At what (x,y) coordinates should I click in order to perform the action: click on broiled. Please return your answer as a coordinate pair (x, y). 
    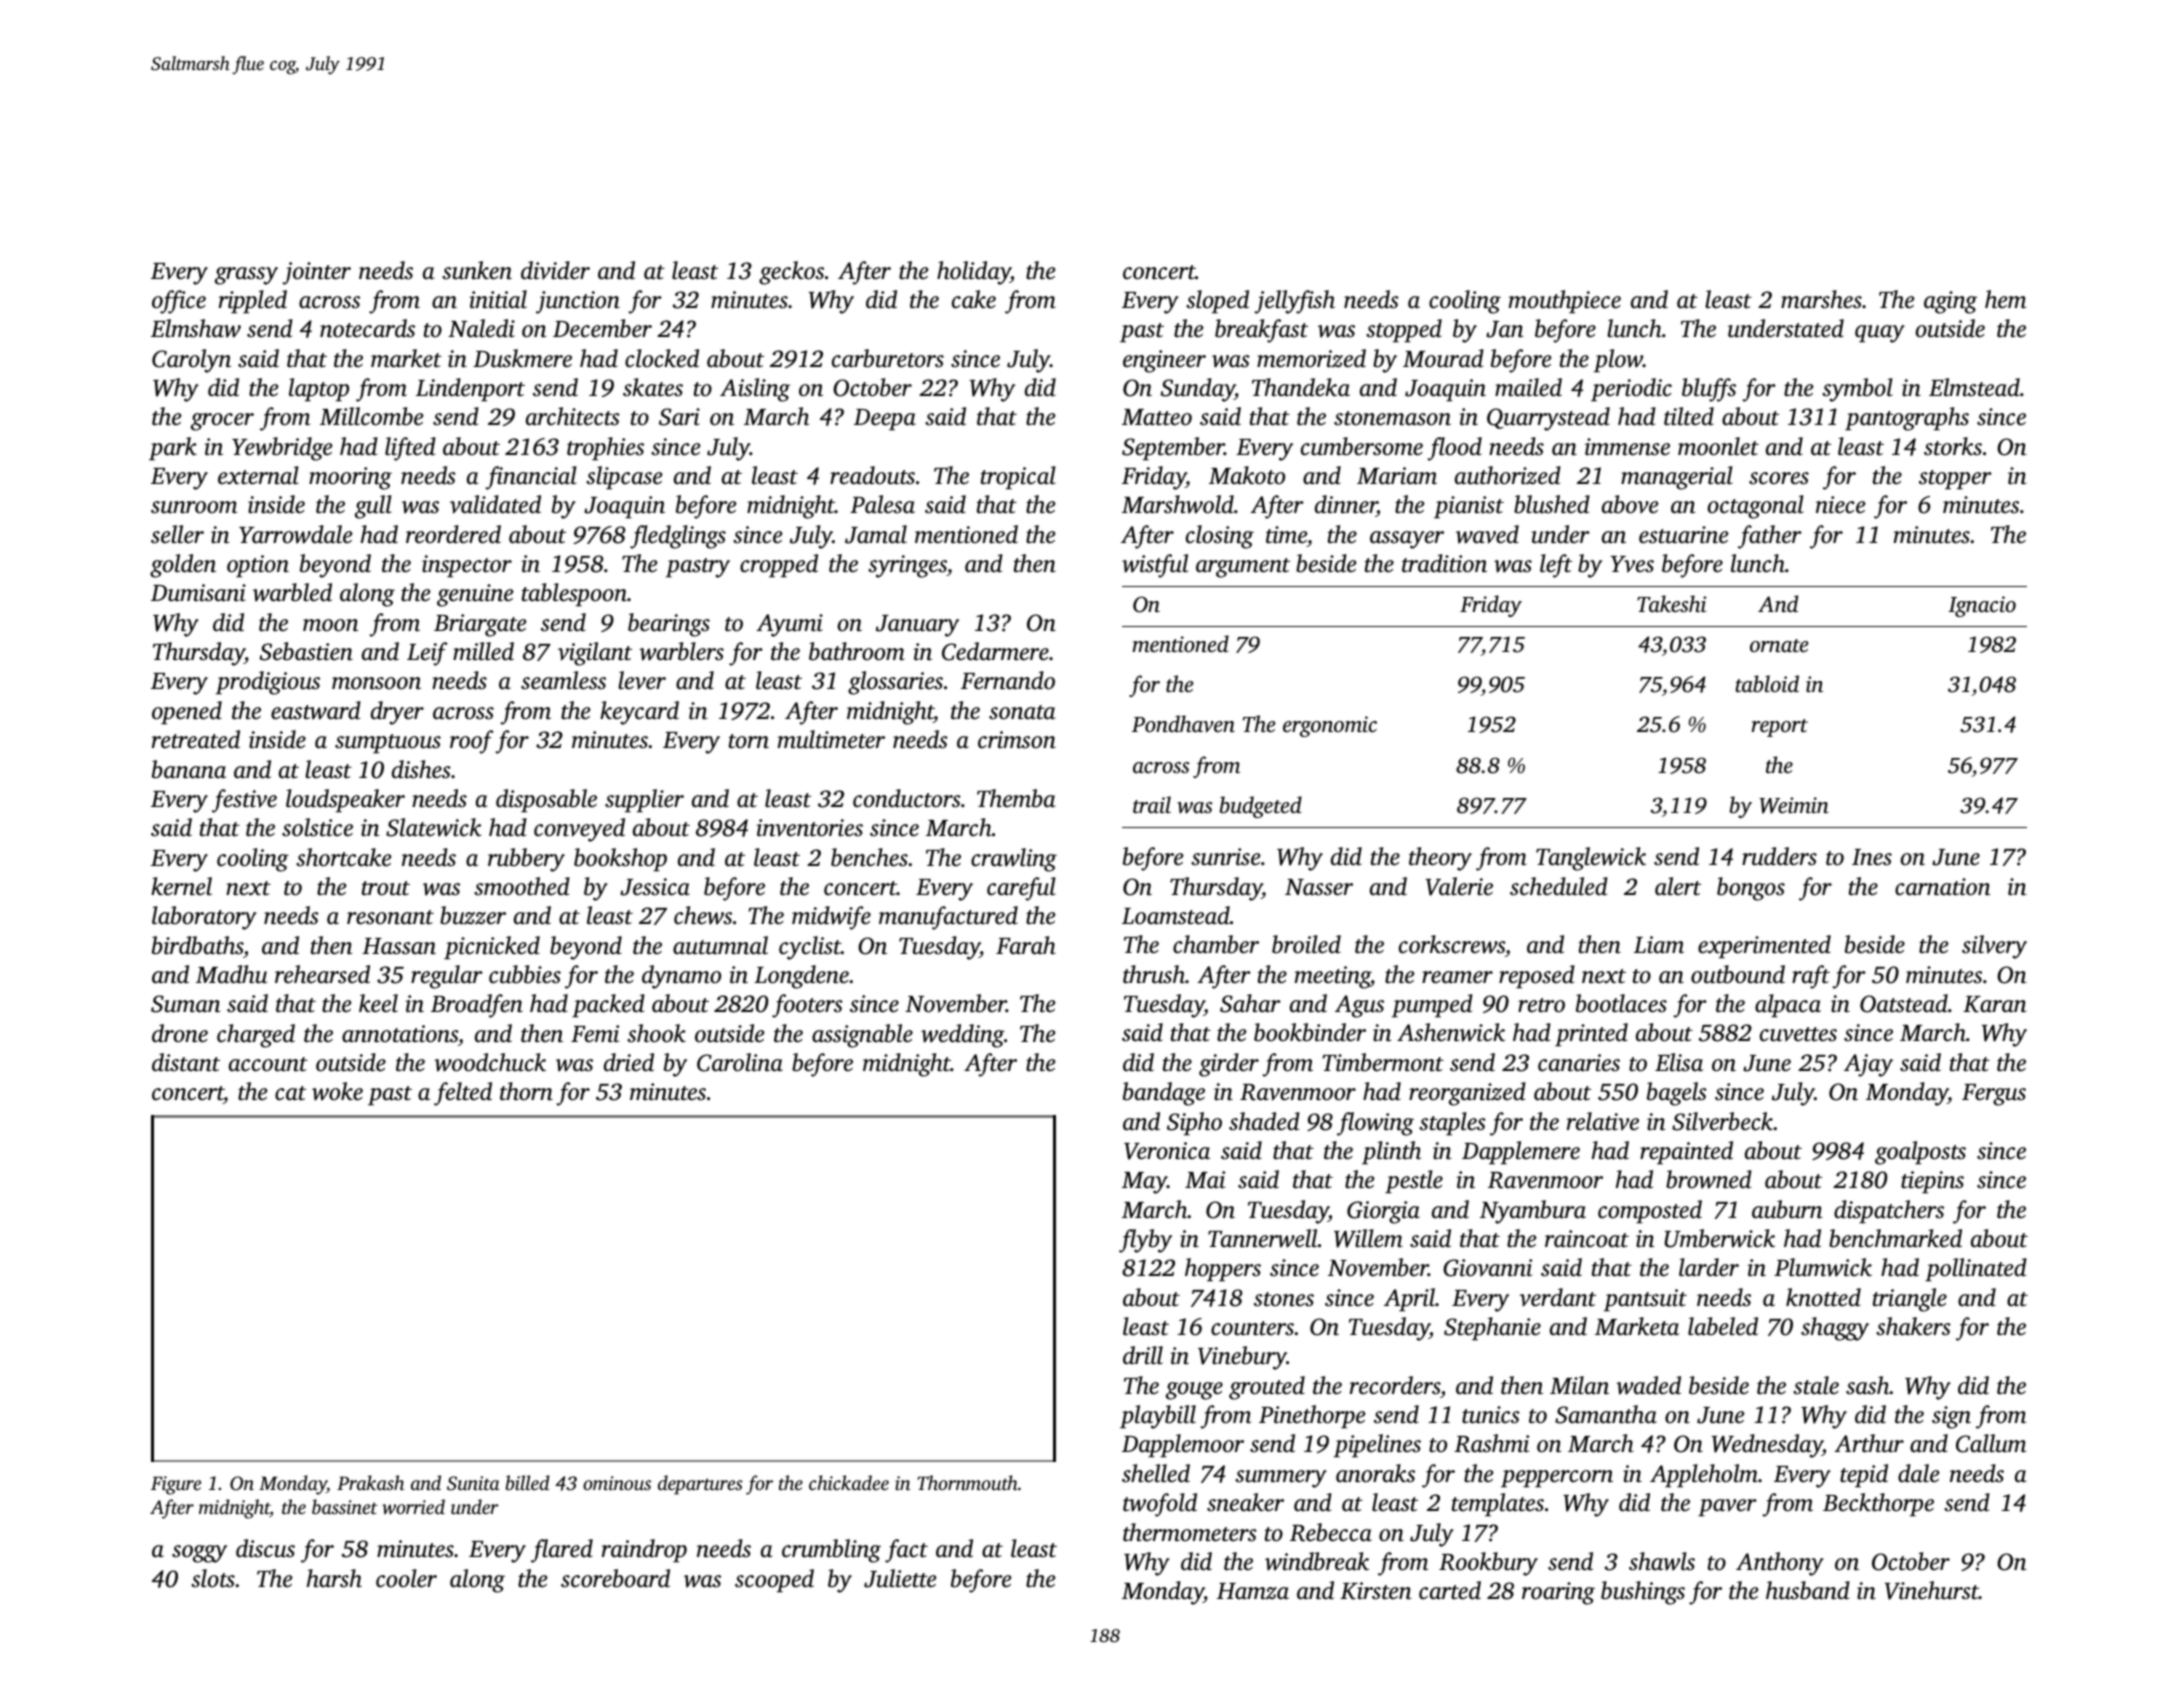
    Looking at the image, I should click on (1306, 944).
